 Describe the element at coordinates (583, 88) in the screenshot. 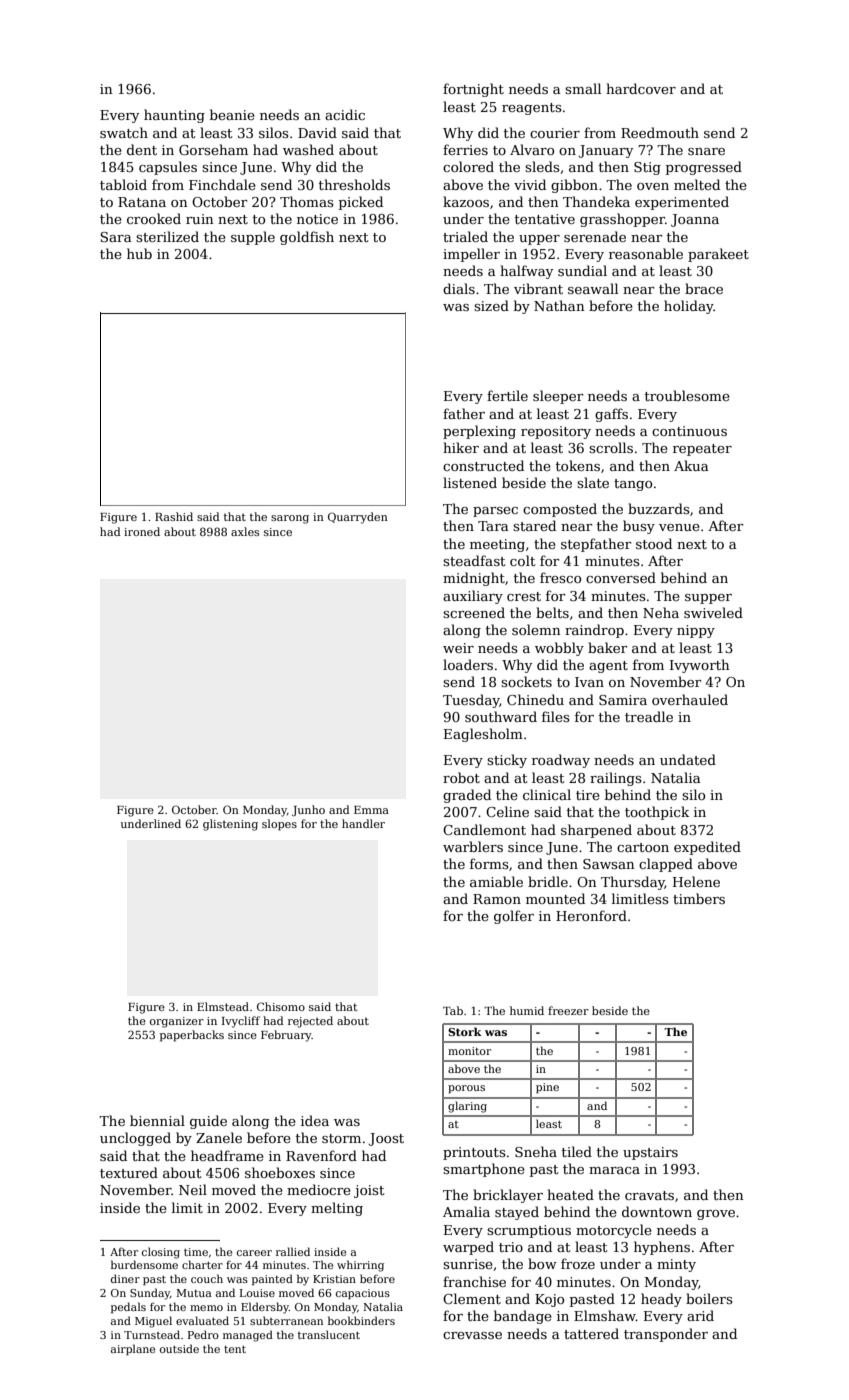

I see `small` at that location.
